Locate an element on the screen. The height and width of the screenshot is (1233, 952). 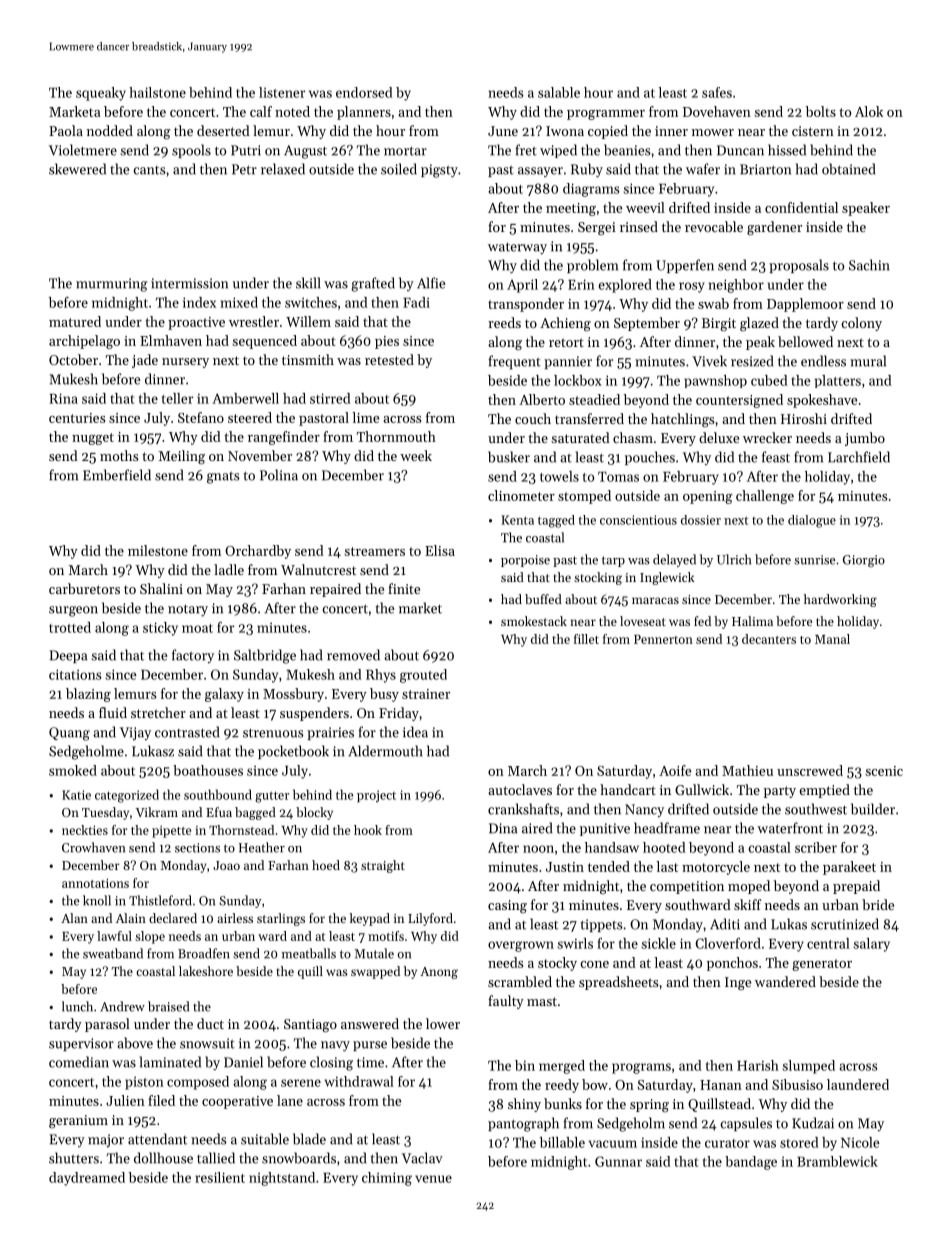
tippets is located at coordinates (601, 925).
